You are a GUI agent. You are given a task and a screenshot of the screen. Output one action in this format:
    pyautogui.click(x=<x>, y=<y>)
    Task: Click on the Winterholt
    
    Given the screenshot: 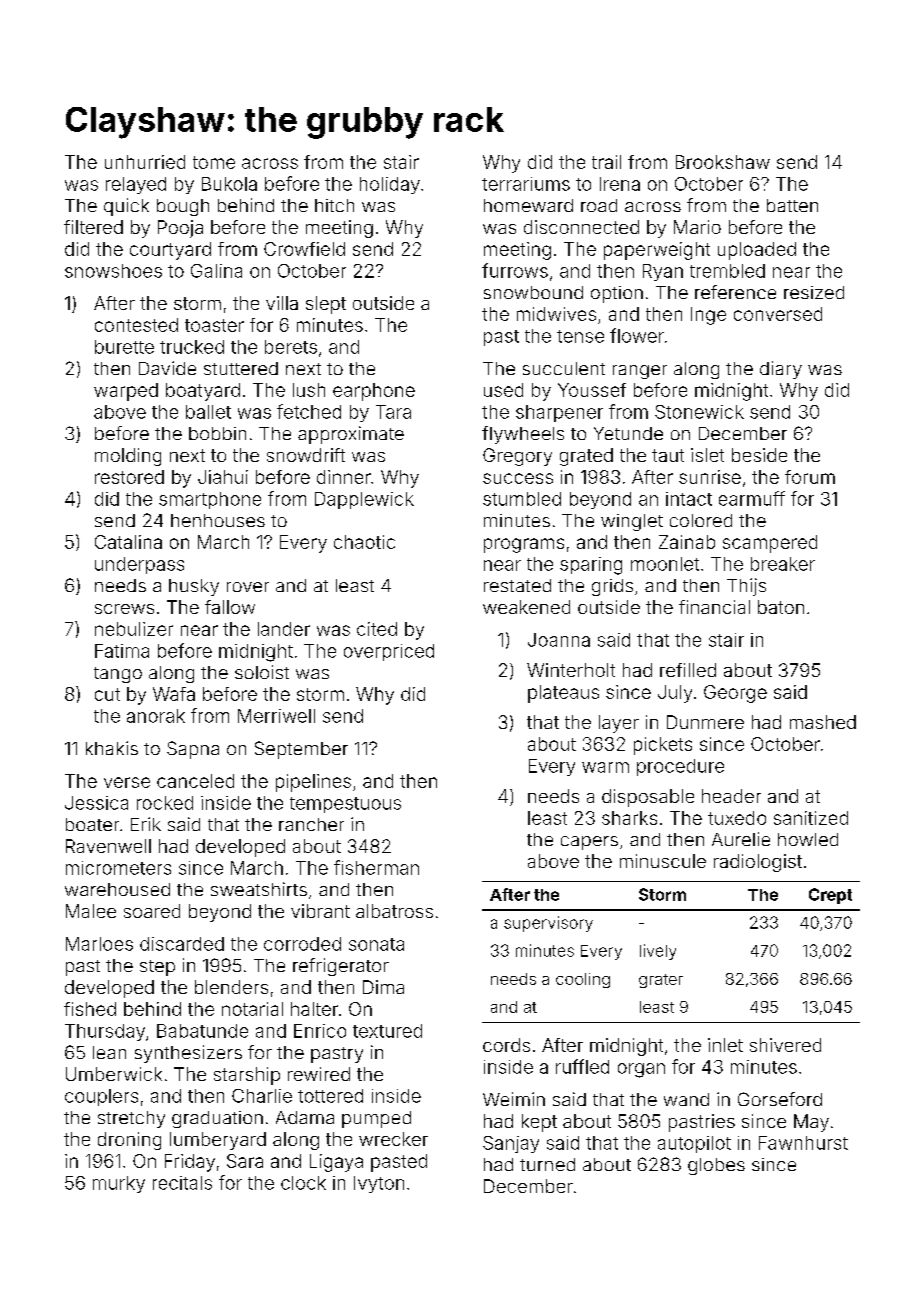 What is the action you would take?
    pyautogui.click(x=571, y=670)
